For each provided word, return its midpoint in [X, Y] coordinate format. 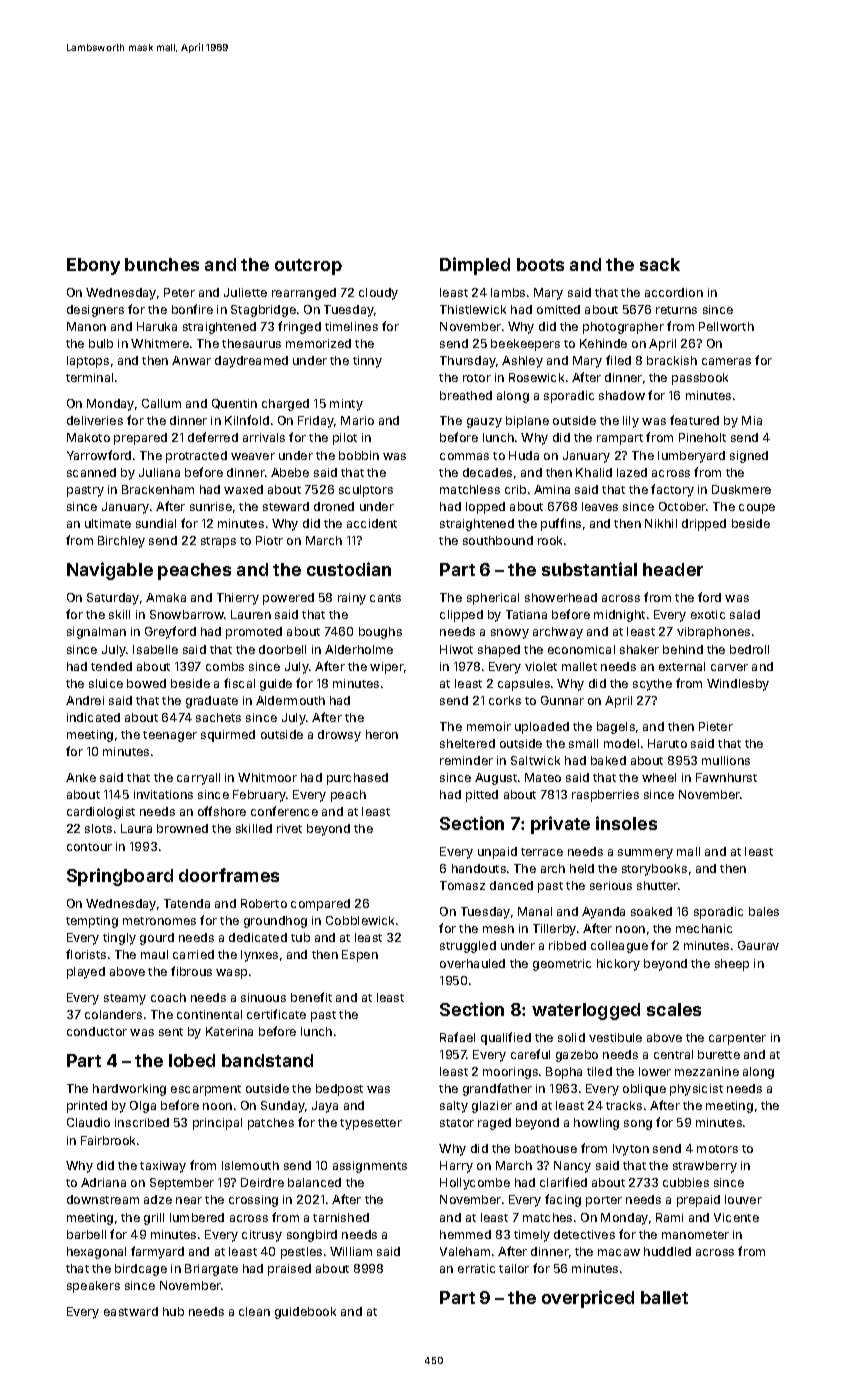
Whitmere [160, 343]
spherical [493, 599]
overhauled [472, 963]
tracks [624, 1105]
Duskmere [741, 489]
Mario [357, 420]
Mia [752, 420]
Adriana [103, 1182]
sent [171, 1032]
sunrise [211, 506]
